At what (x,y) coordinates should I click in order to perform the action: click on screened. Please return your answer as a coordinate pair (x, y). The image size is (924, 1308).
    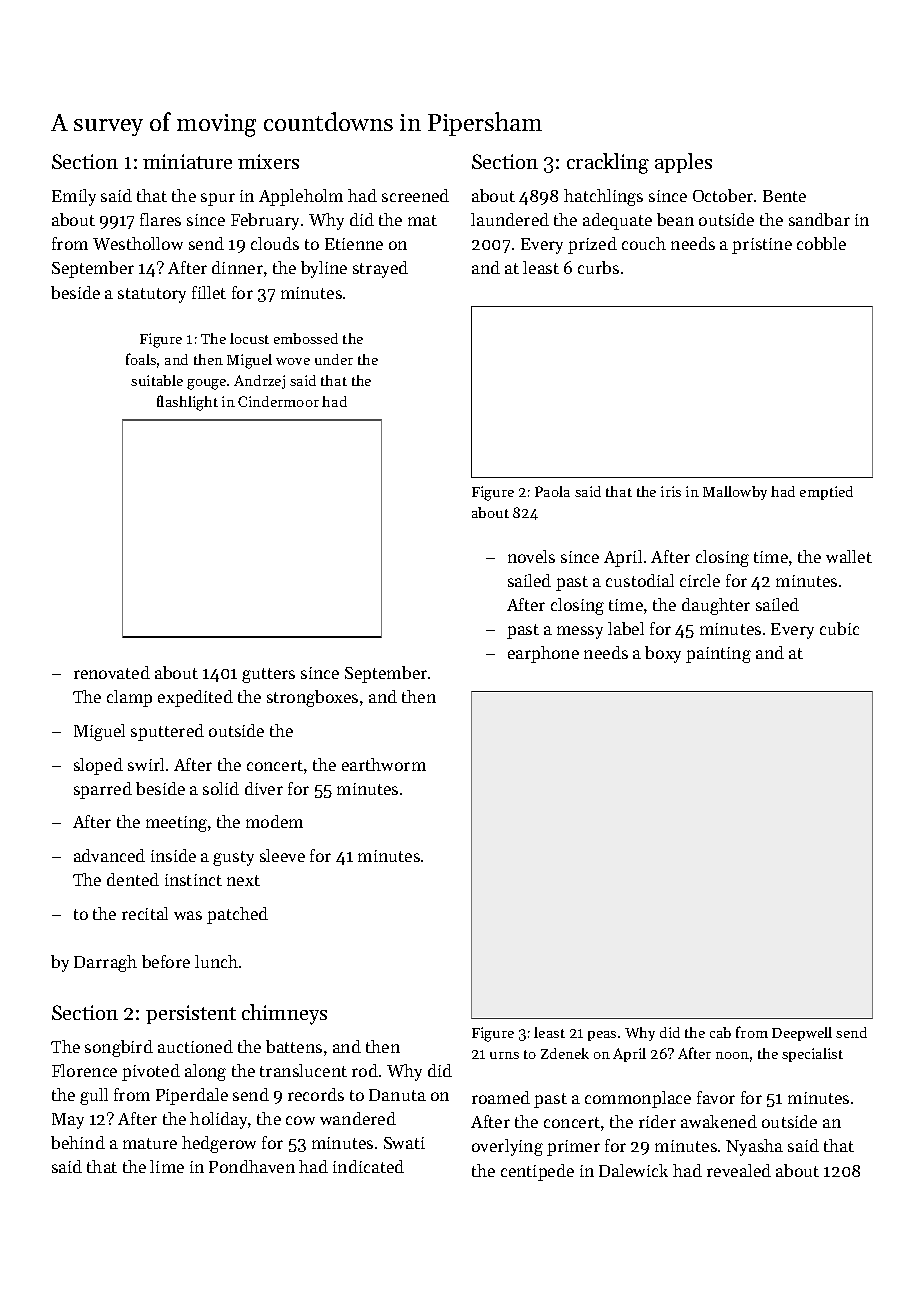
    Looking at the image, I should click on (415, 195).
